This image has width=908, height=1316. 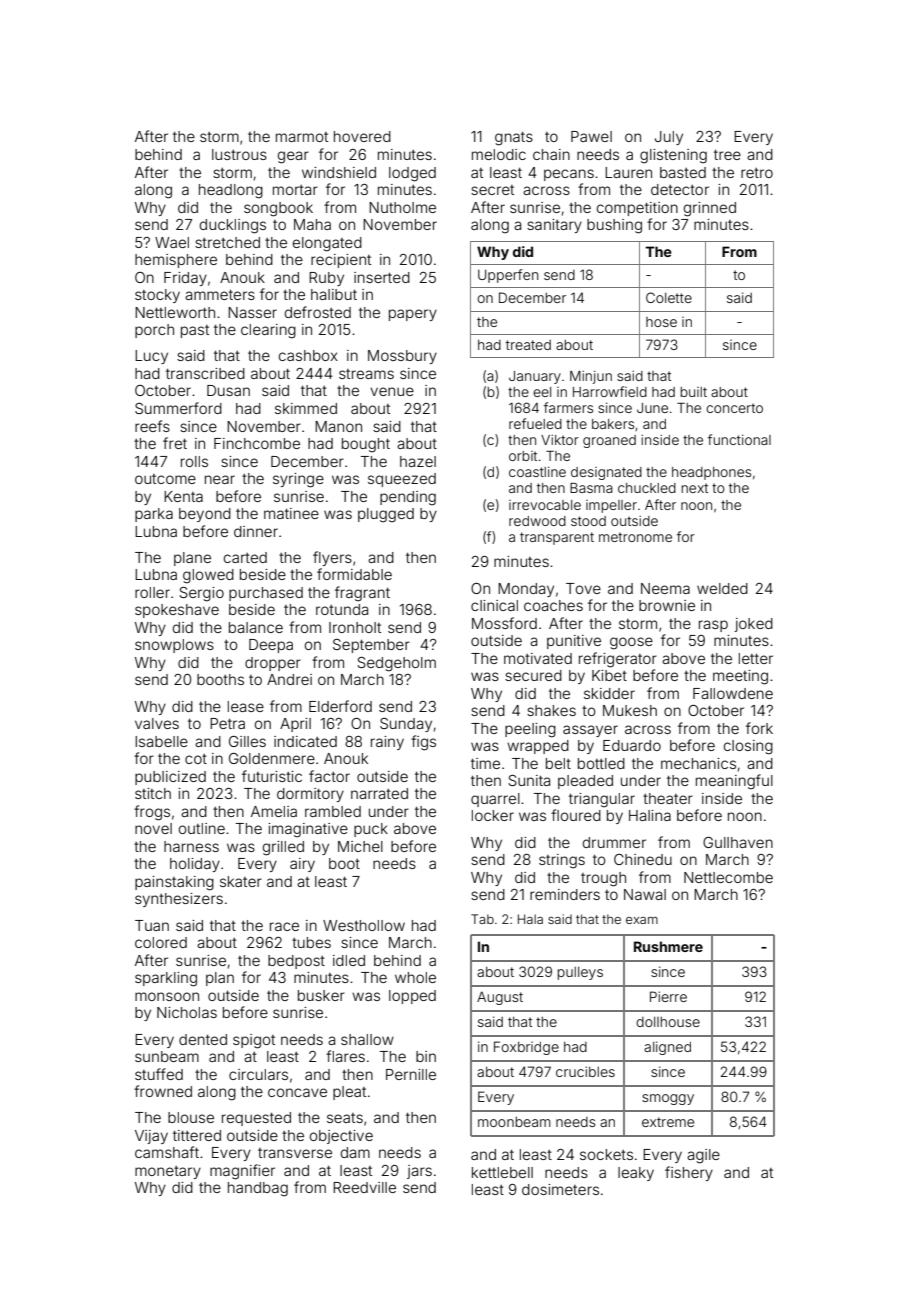 What do you see at coordinates (523, 456) in the image?
I see `orbit` at bounding box center [523, 456].
